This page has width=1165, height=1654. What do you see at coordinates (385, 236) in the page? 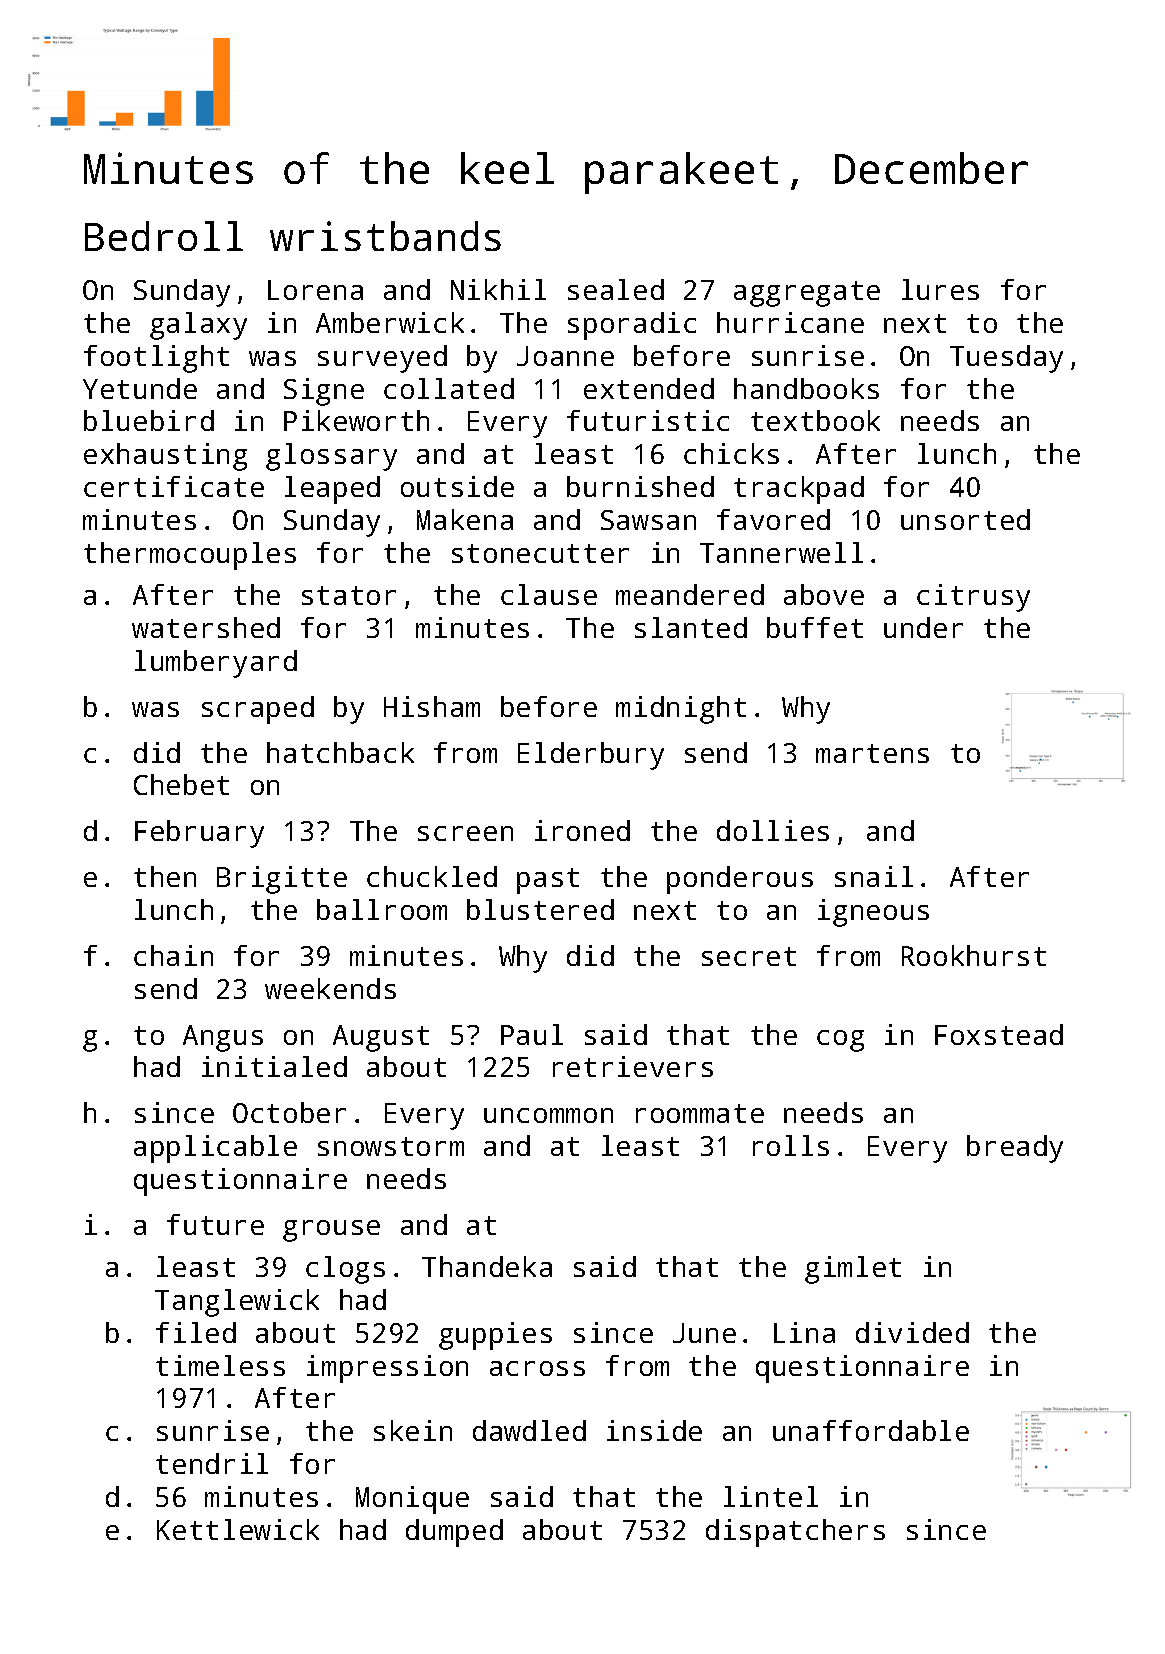
I see `wristbands` at bounding box center [385, 236].
